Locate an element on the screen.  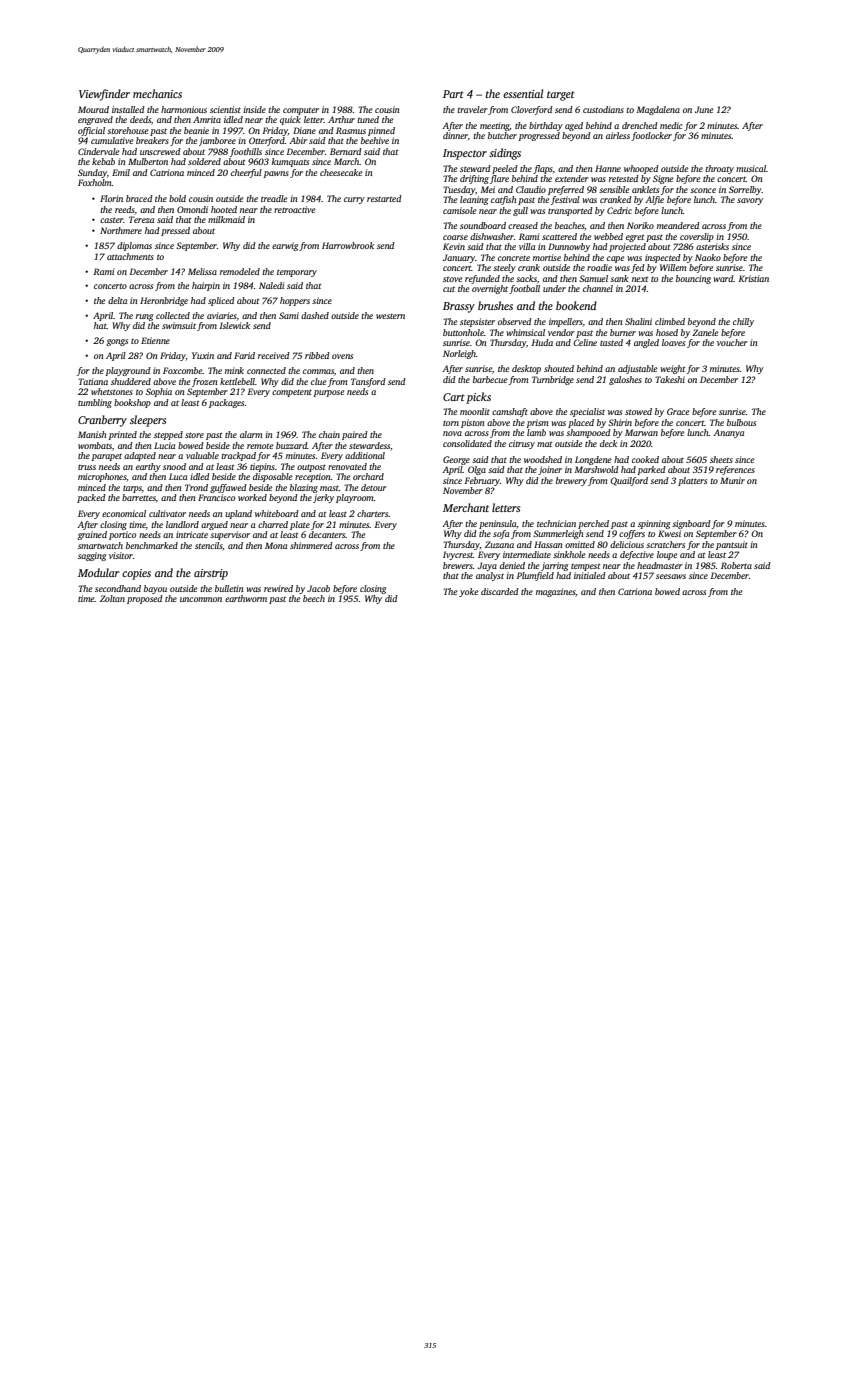
pressed is located at coordinates (175, 231).
